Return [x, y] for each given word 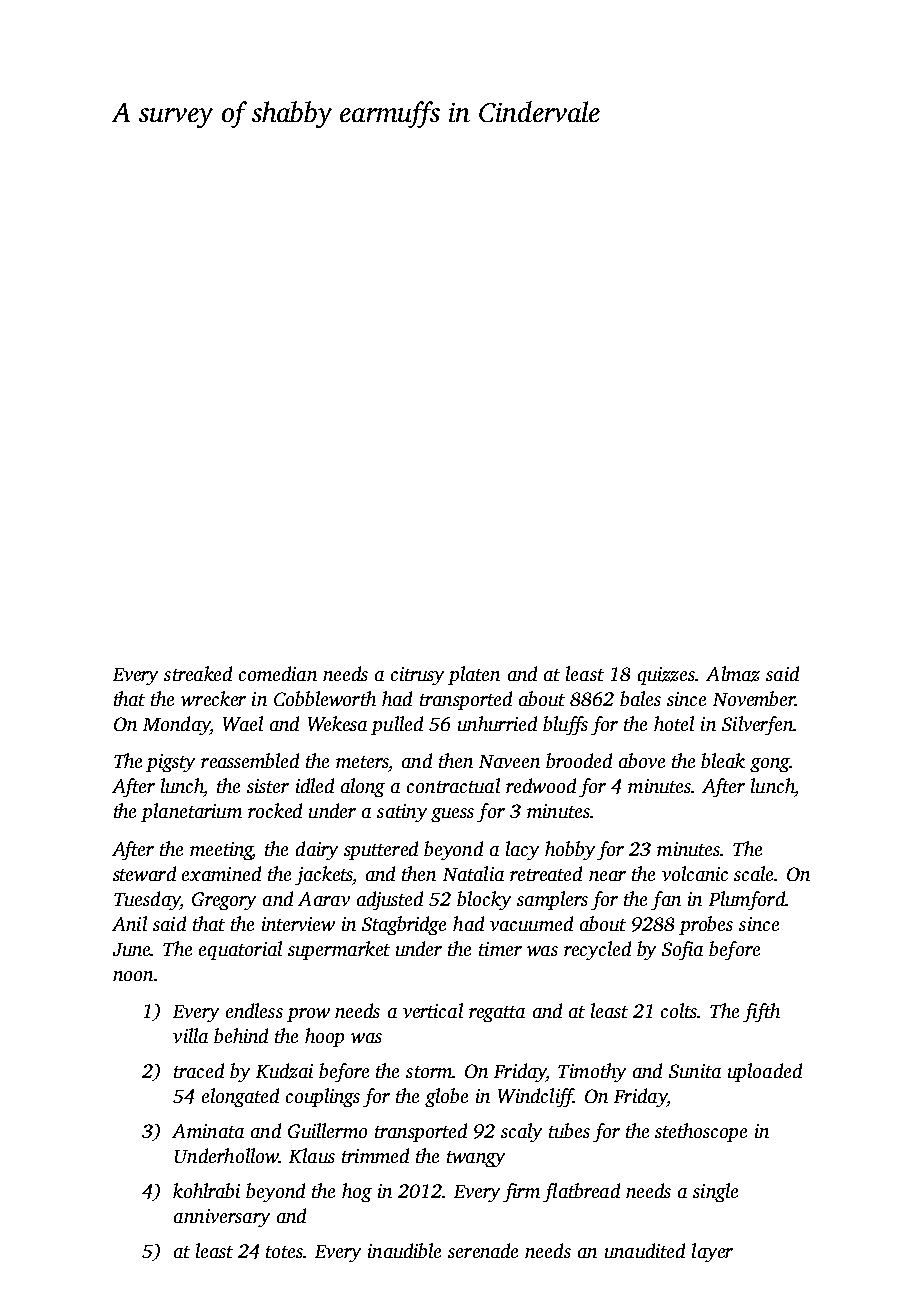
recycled [597, 950]
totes [285, 1252]
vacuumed [531, 923]
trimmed [375, 1155]
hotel [674, 723]
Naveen [509, 761]
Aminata [208, 1131]
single [715, 1192]
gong [770, 765]
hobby [570, 850]
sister [268, 786]
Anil [129, 923]
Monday [176, 725]
